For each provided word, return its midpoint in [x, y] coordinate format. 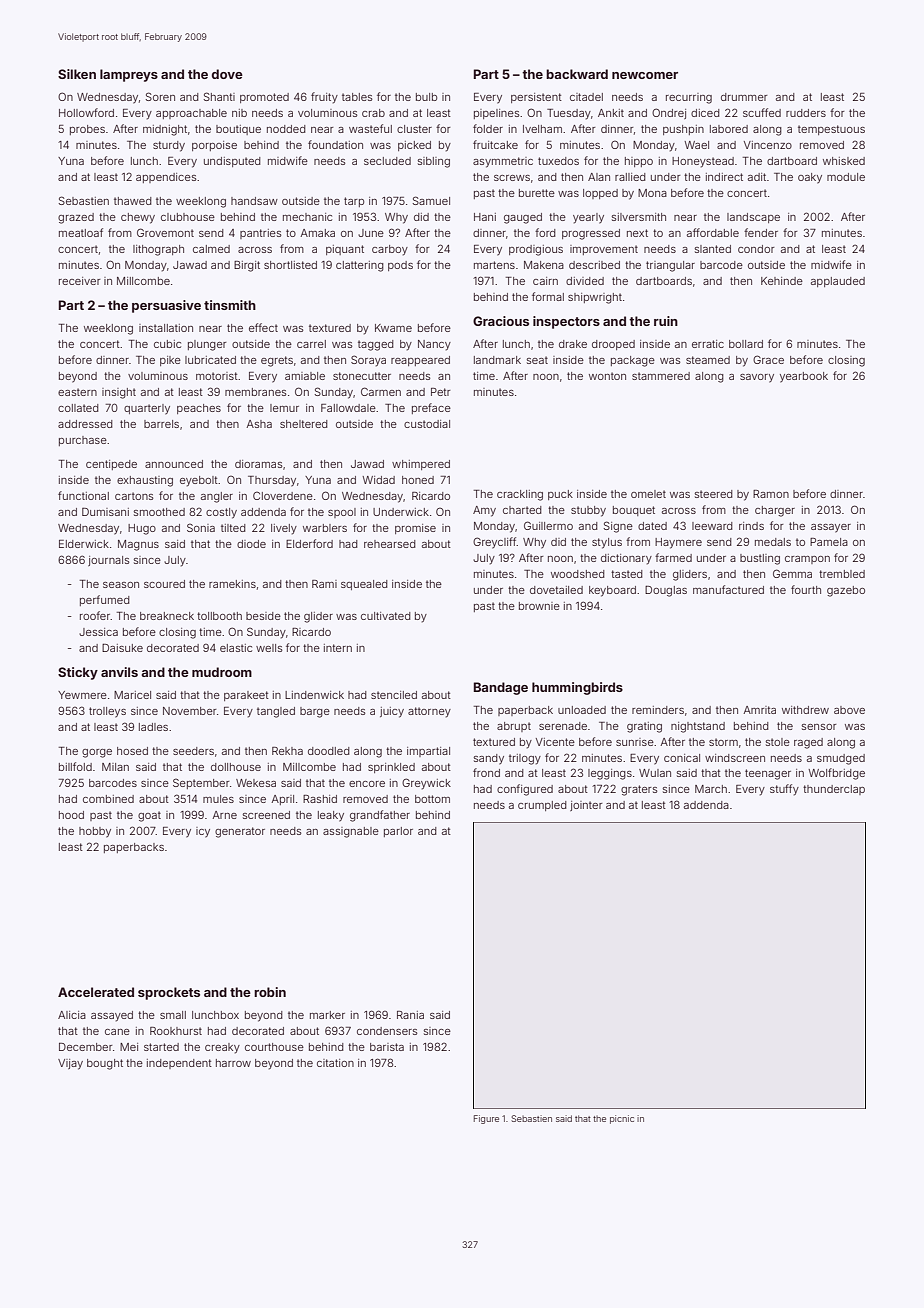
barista [387, 1047]
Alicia [72, 1015]
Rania [410, 1015]
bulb [426, 97]
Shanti [219, 96]
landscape [753, 218]
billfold [75, 766]
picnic [622, 1119]
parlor [398, 832]
